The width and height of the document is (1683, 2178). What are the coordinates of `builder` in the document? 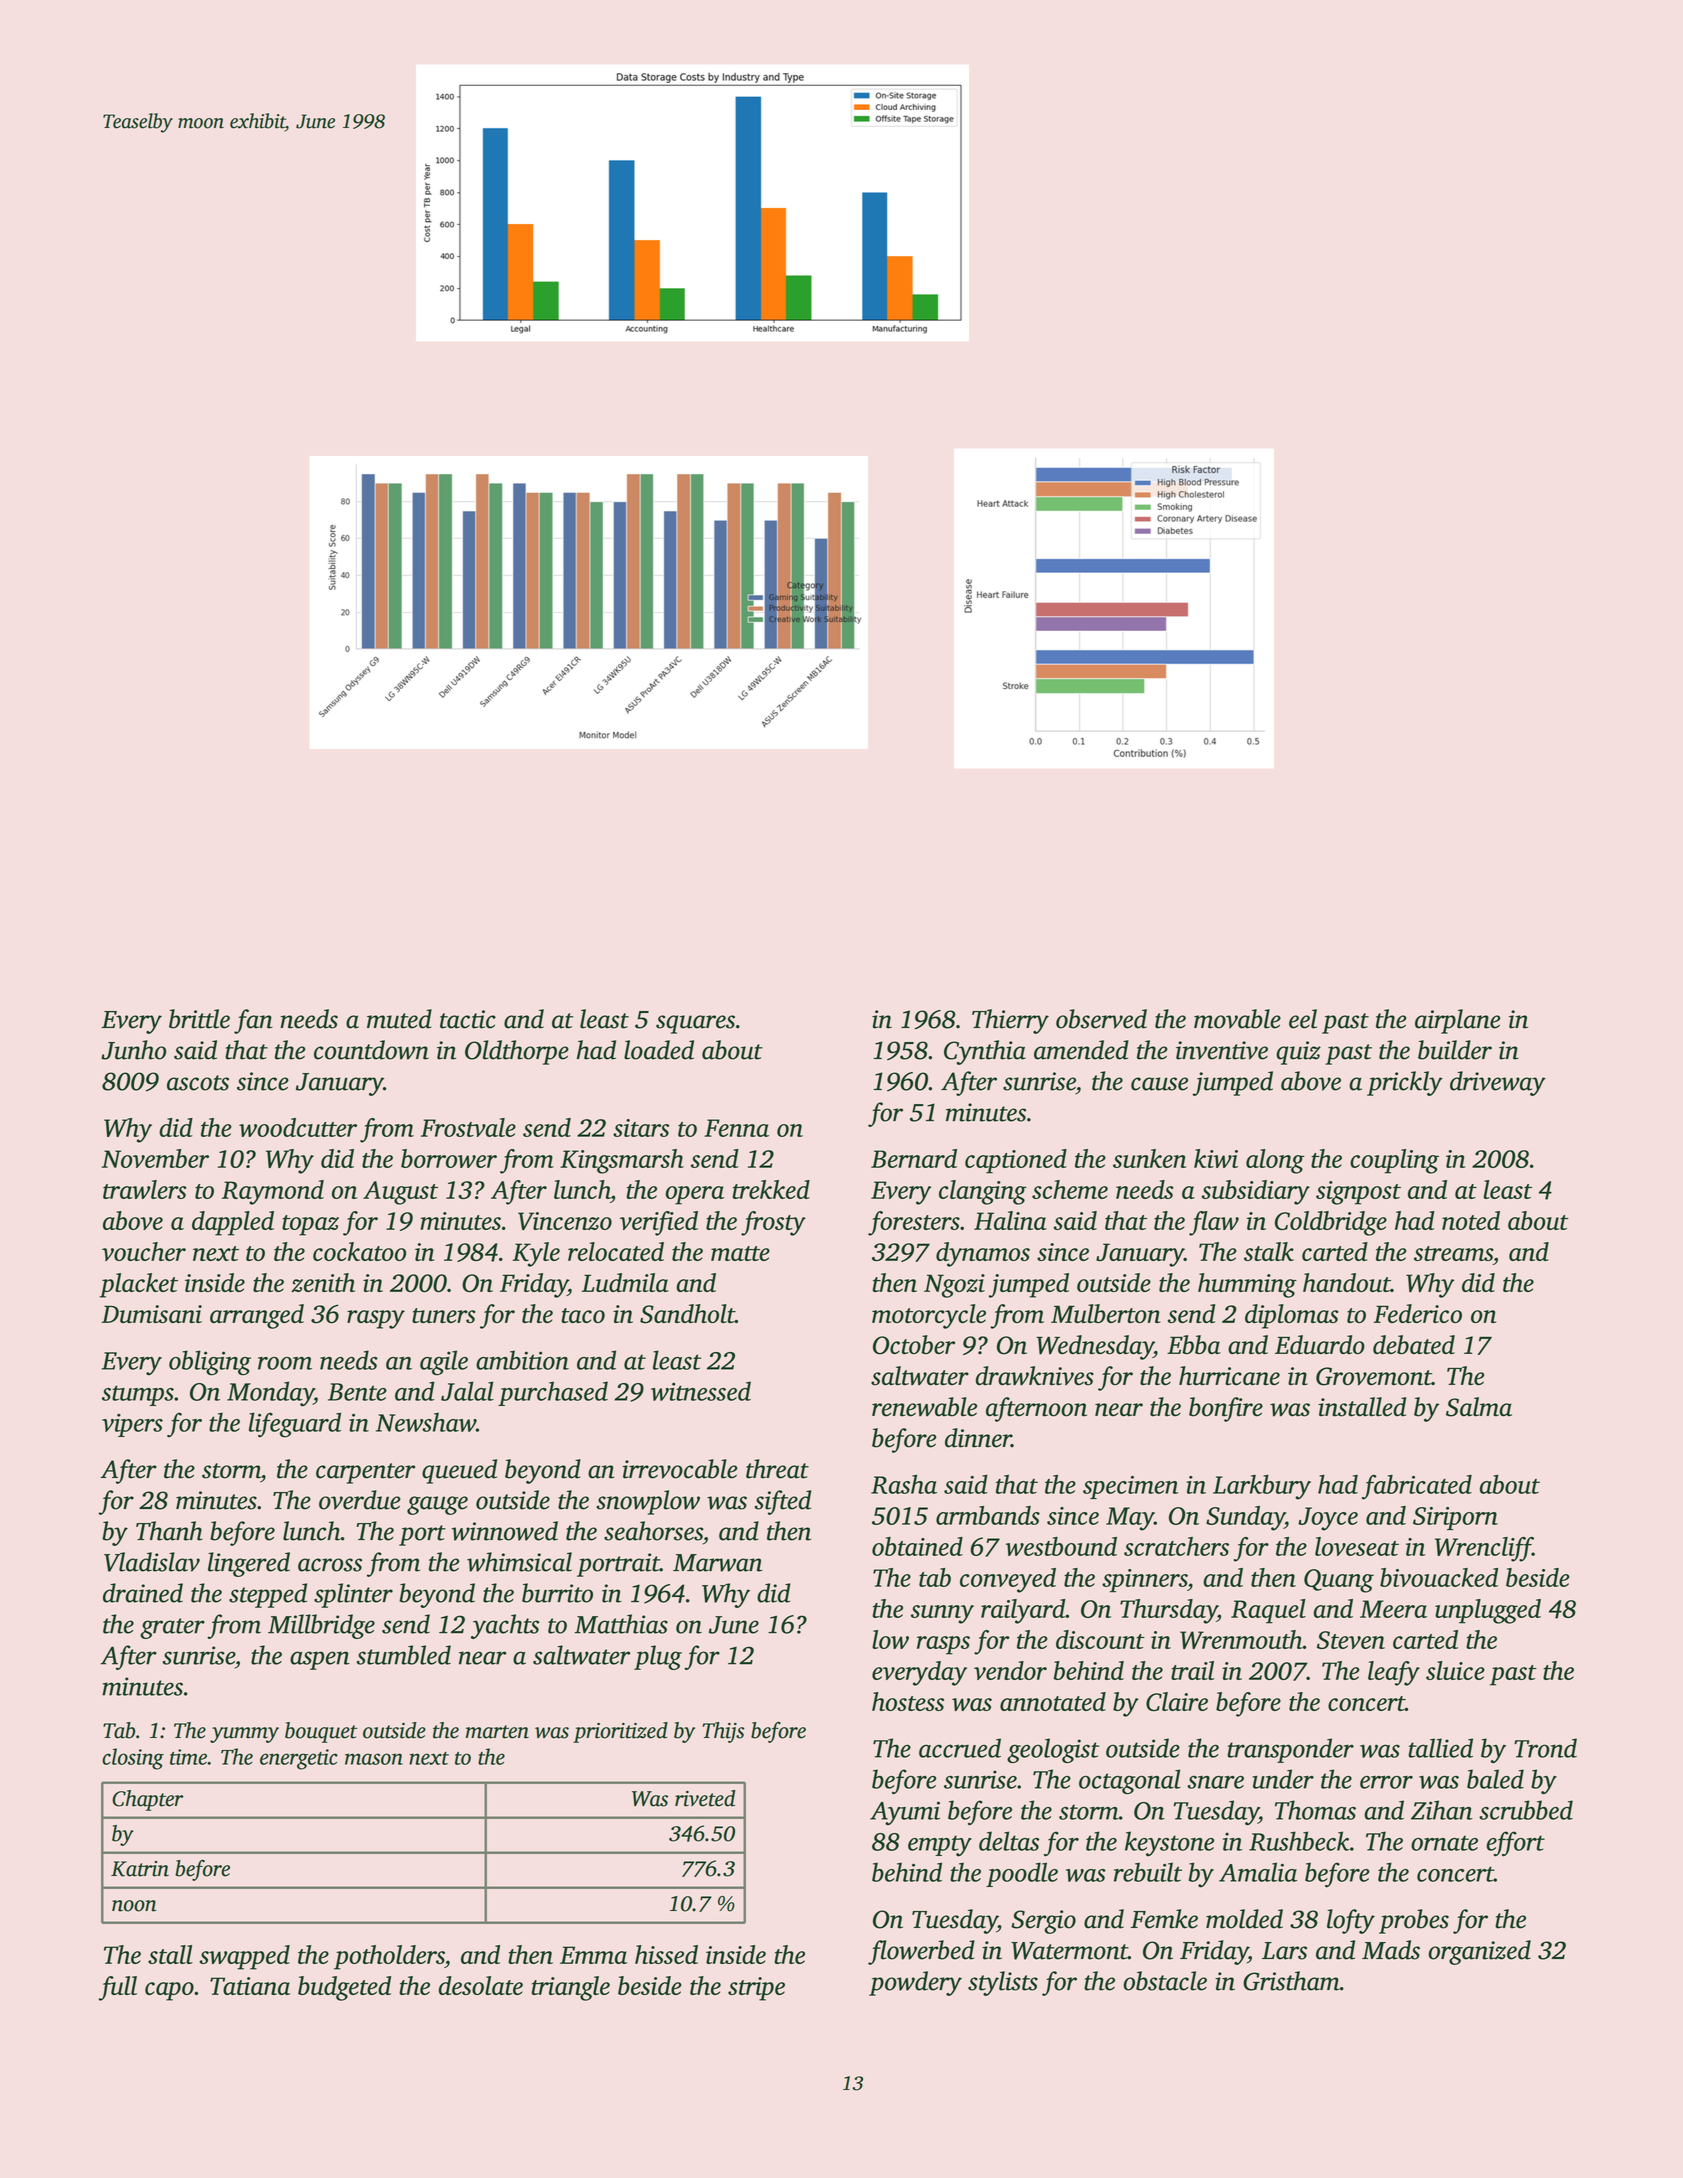 It's located at (1455, 1050).
